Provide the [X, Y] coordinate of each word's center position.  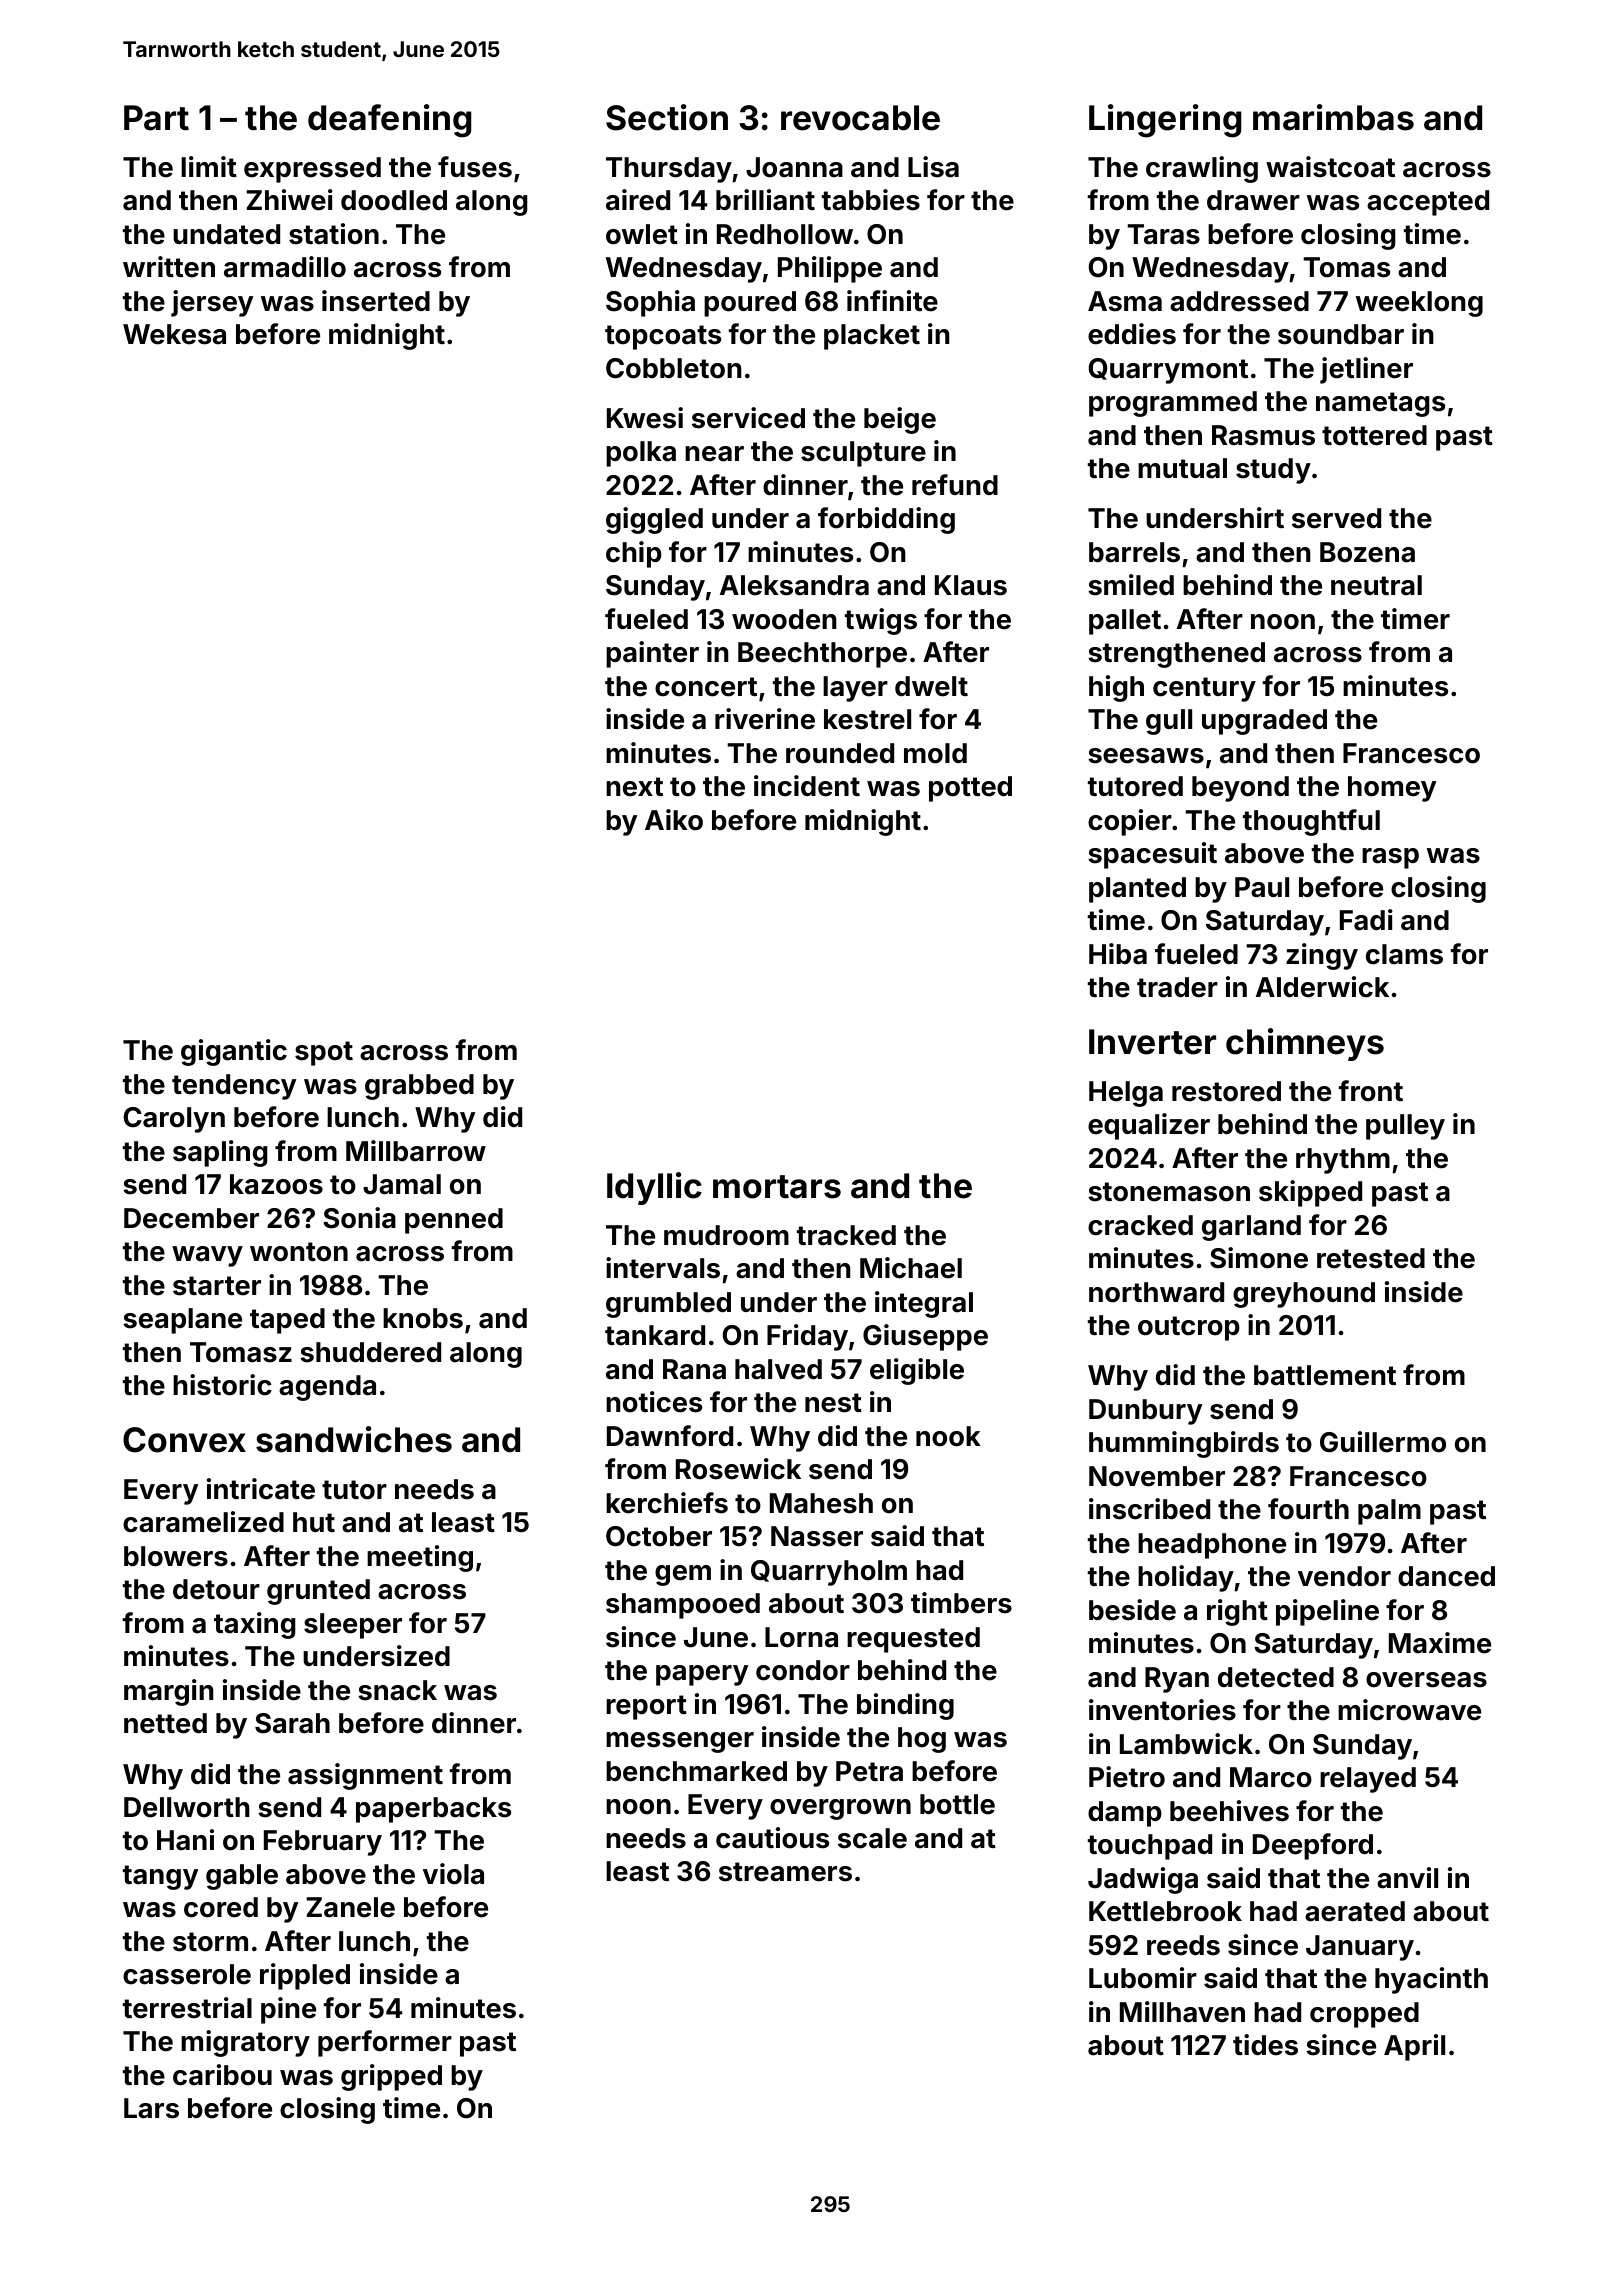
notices [654, 1402]
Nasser [817, 1536]
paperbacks [433, 1810]
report [646, 1707]
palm [1389, 1512]
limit [209, 166]
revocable [860, 118]
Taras [1163, 234]
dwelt [931, 686]
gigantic [234, 1052]
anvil [1407, 1878]
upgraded [1264, 722]
